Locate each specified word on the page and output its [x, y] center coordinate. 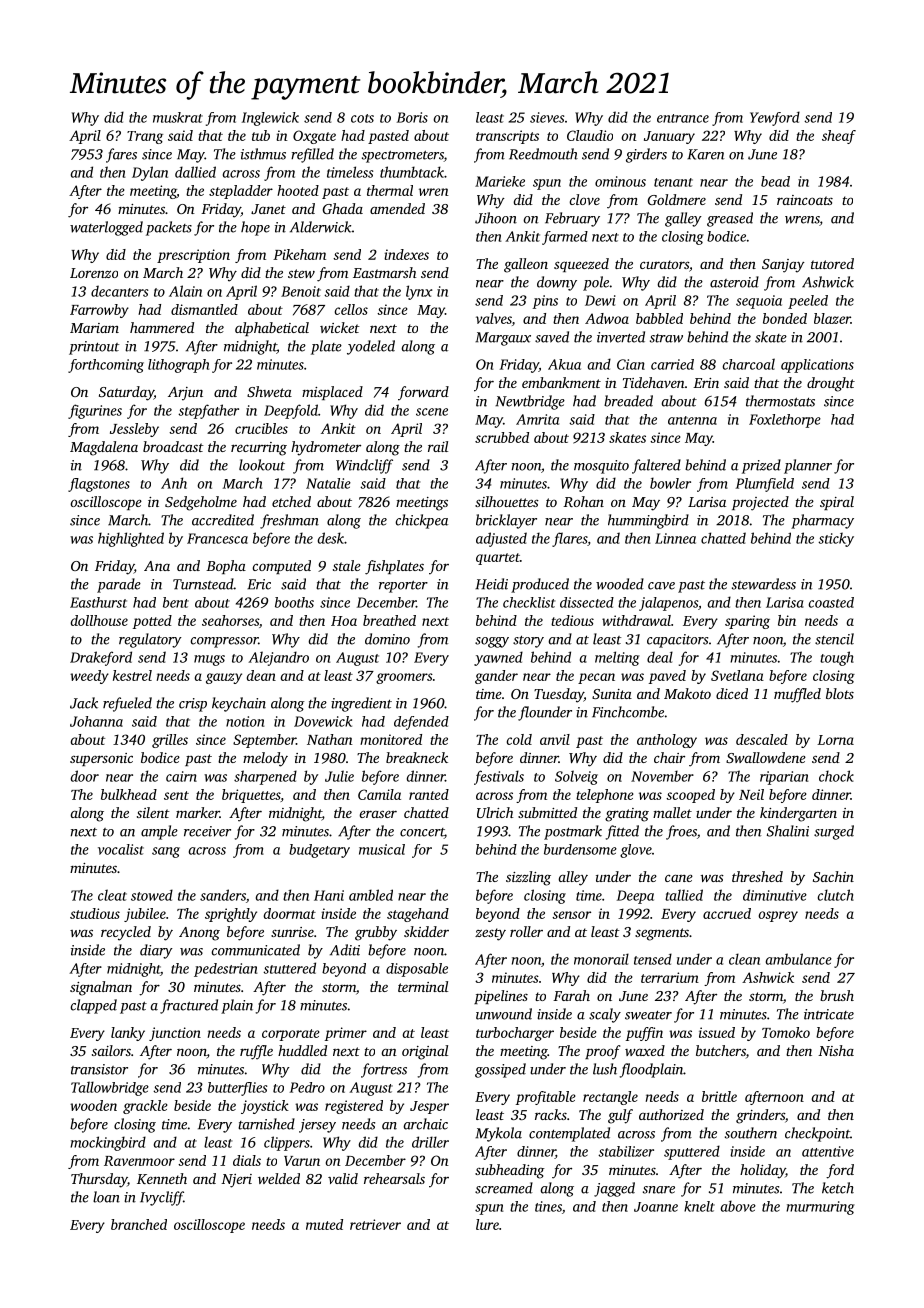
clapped [93, 1006]
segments [662, 934]
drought [831, 384]
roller [526, 931]
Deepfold [291, 411]
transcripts [507, 137]
